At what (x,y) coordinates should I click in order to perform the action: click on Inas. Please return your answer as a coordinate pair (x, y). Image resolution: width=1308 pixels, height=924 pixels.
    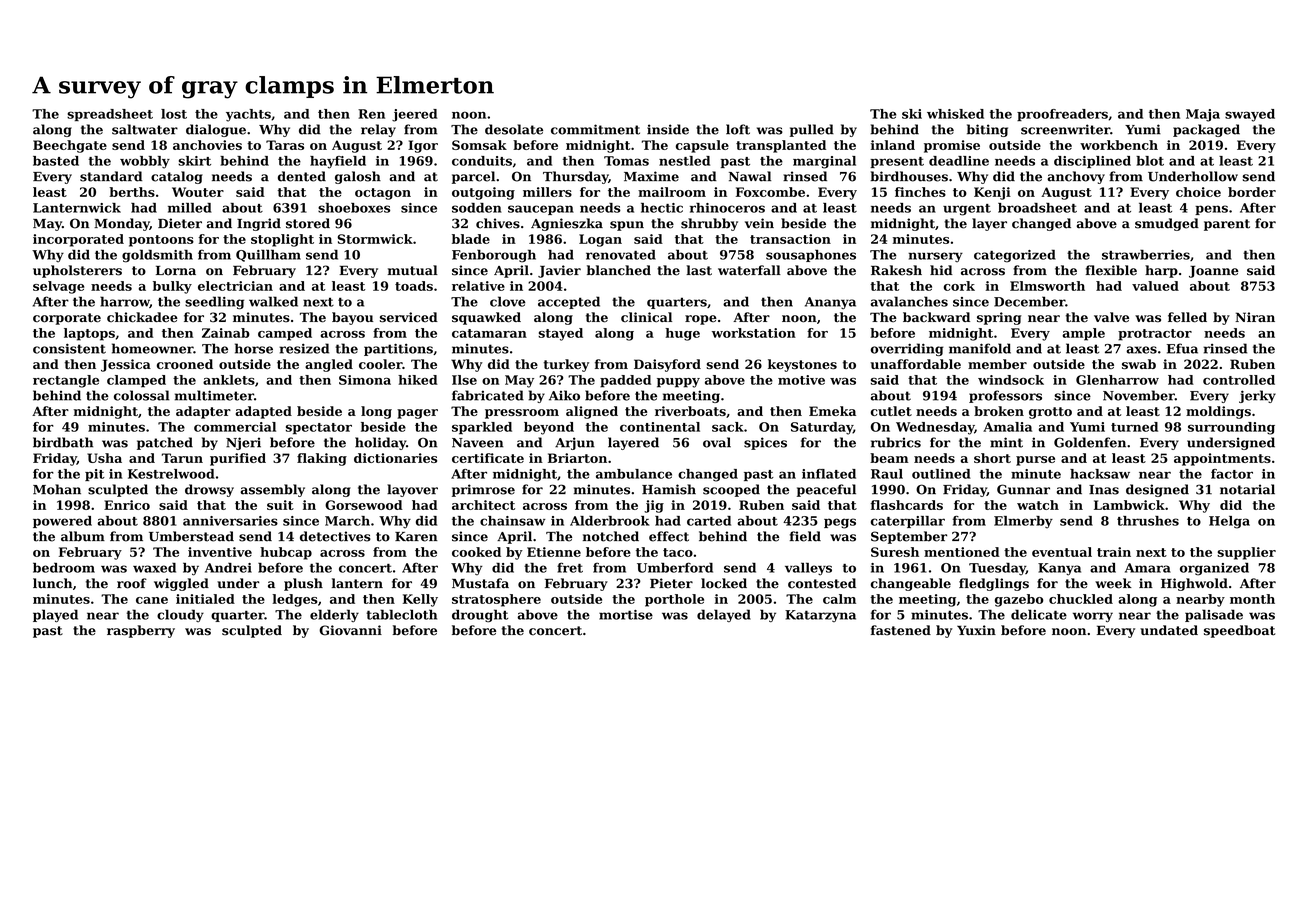
    Looking at the image, I should click on (1104, 490).
